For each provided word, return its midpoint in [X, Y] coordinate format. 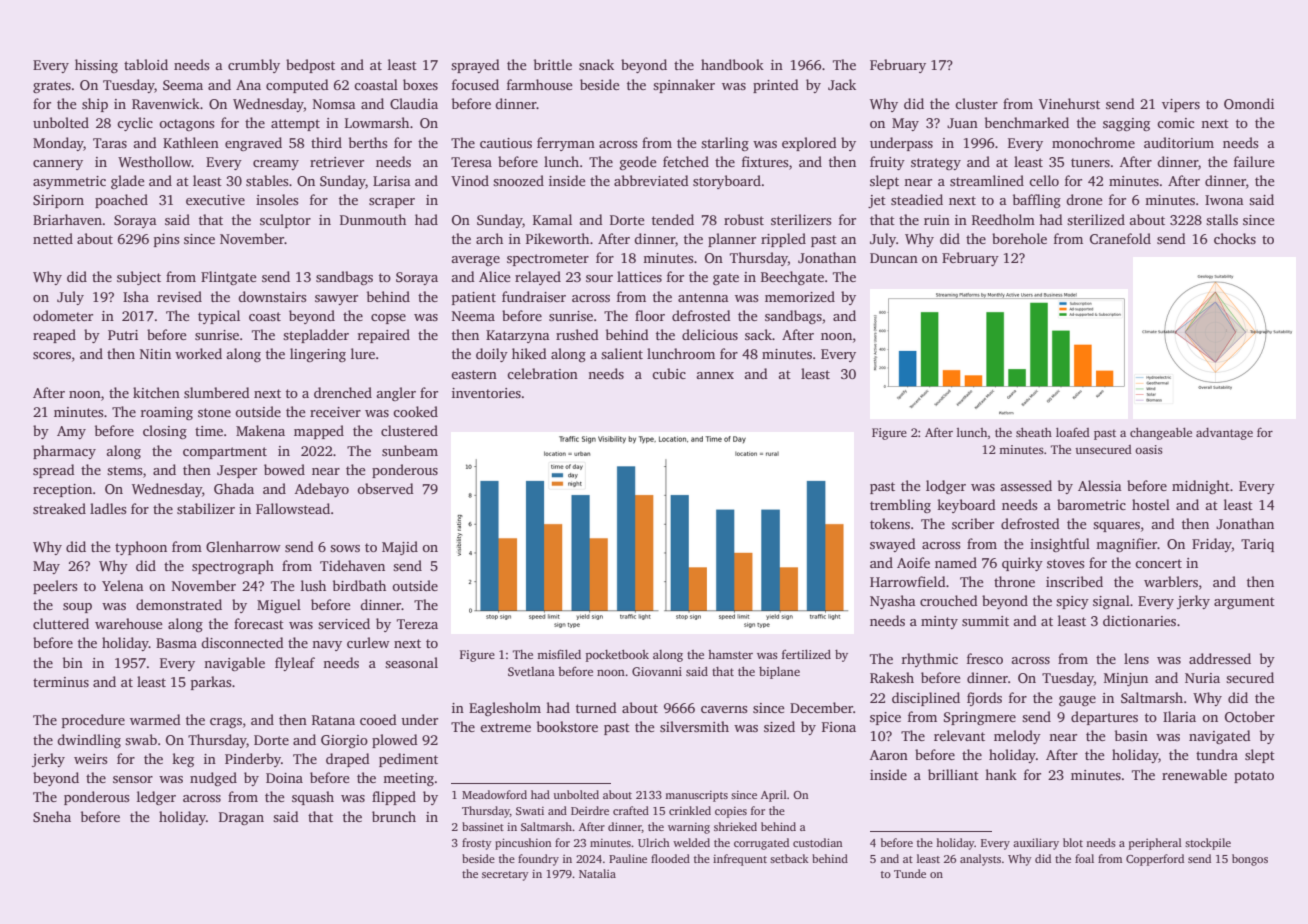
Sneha [52, 816]
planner [732, 240]
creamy [276, 165]
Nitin [155, 354]
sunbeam [410, 450]
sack [758, 334]
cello [1044, 180]
